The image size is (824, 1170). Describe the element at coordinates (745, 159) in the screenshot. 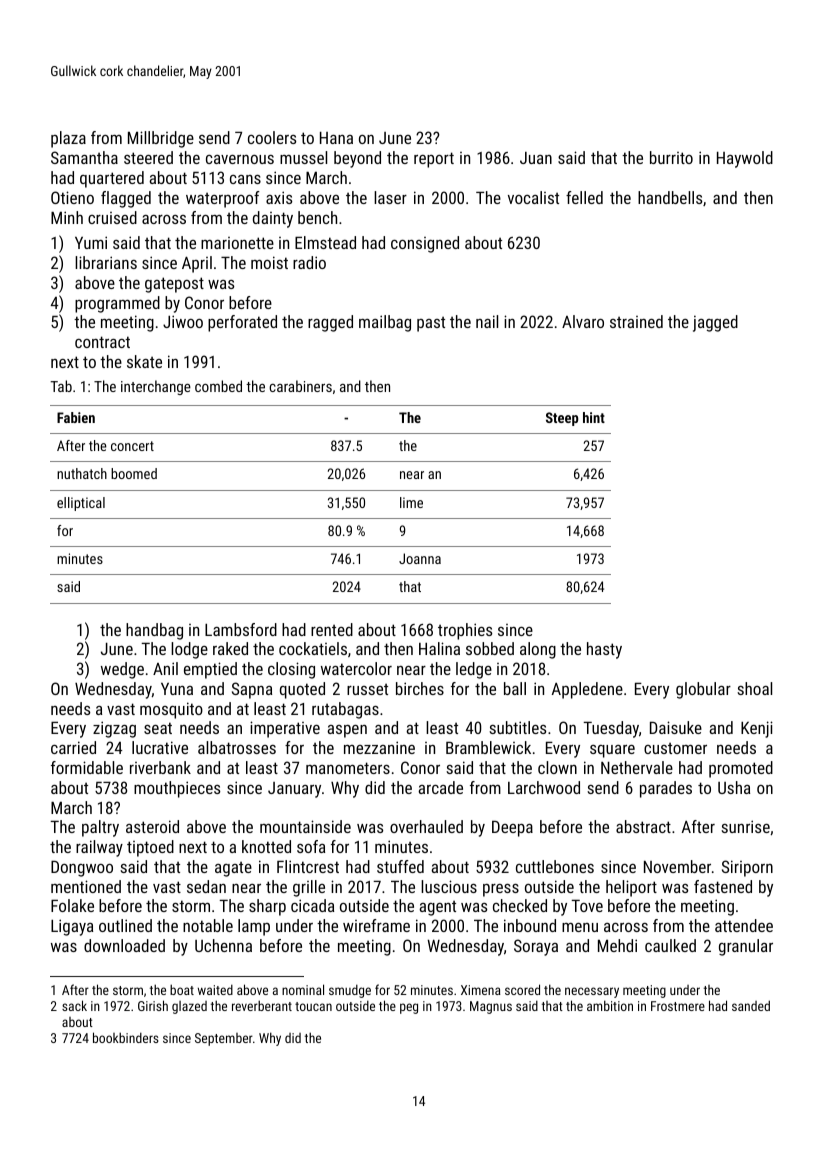

I see `Haywold` at that location.
